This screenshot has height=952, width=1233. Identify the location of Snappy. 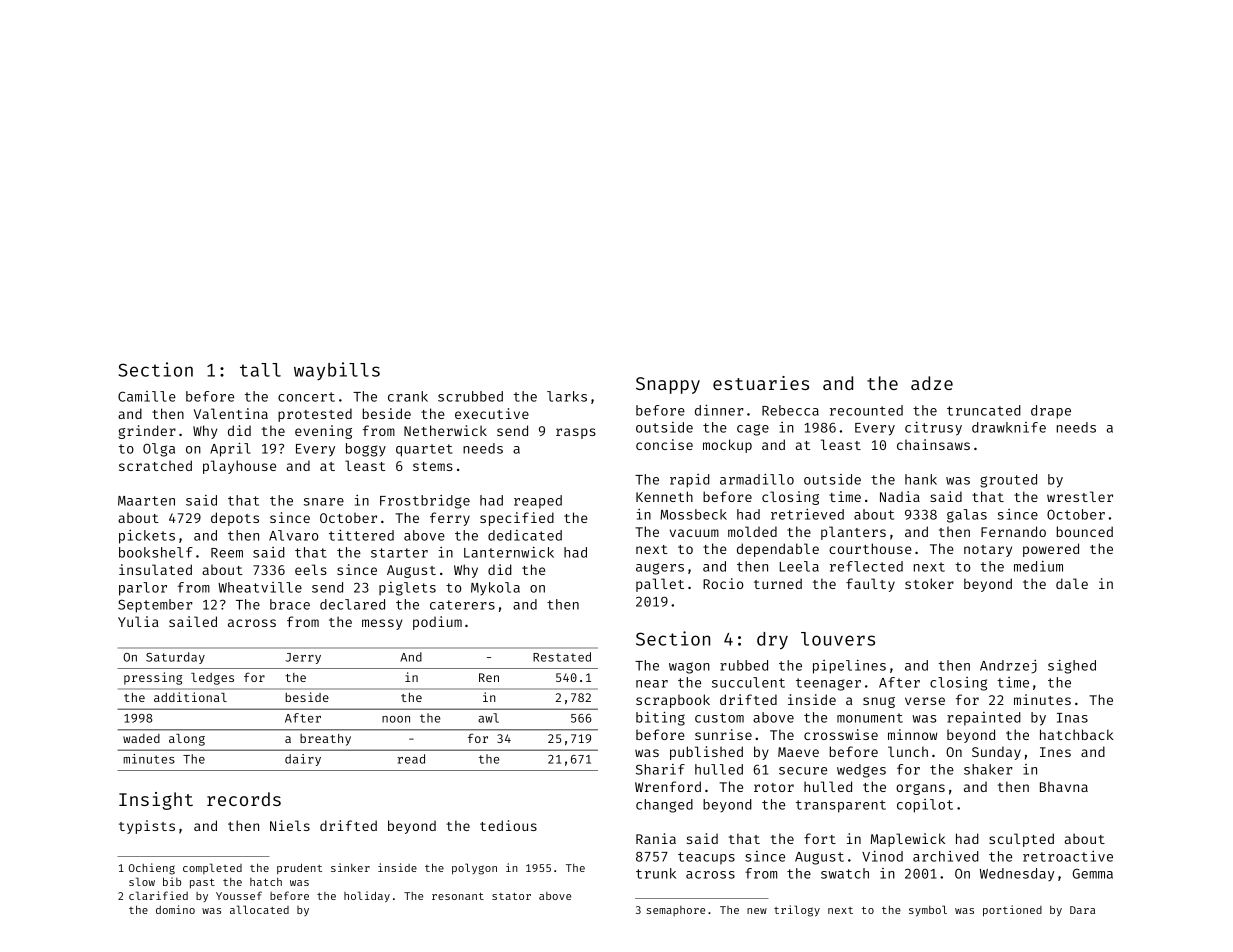
(668, 385).
